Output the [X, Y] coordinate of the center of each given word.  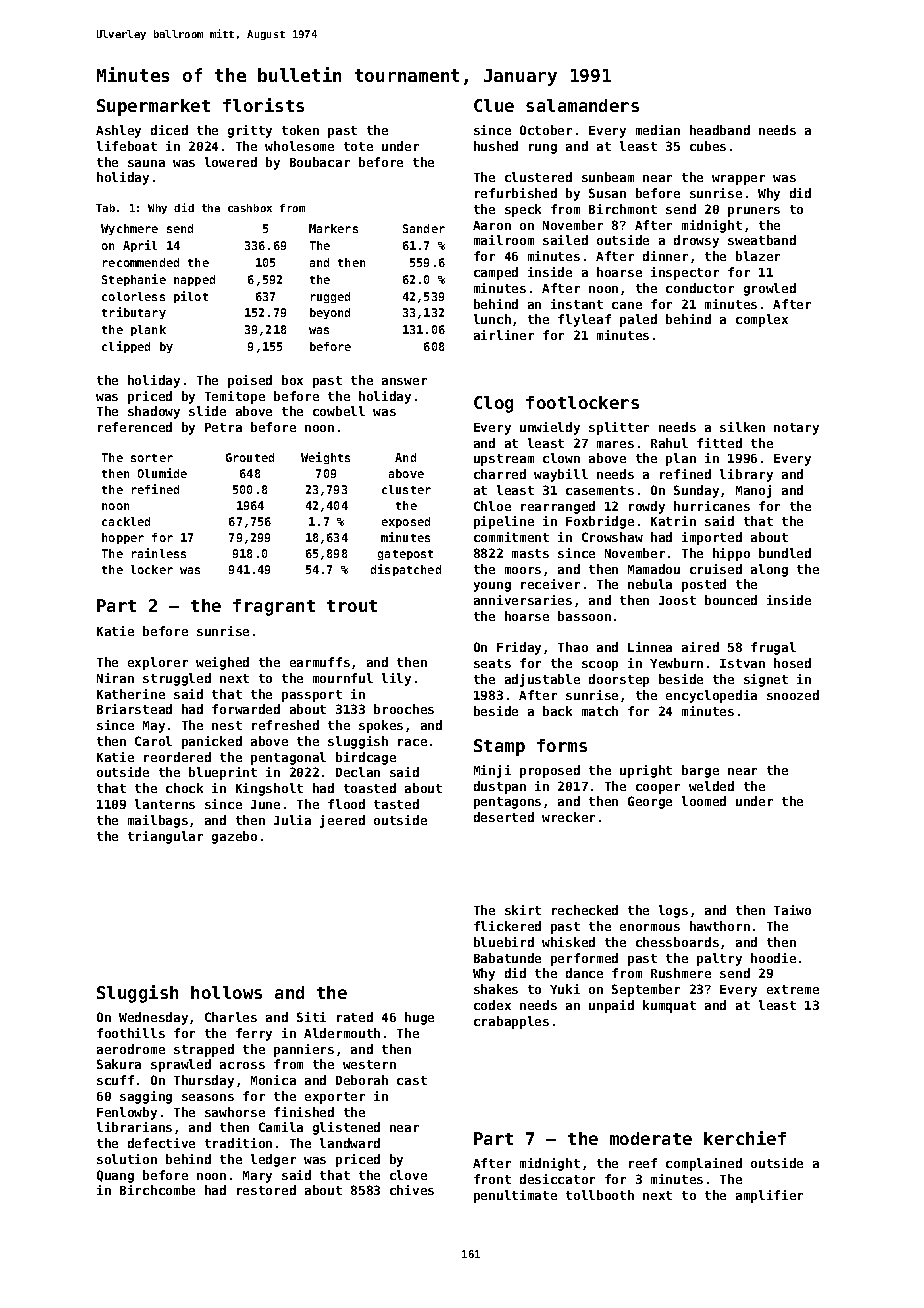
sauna [146, 163]
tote [358, 146]
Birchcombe [157, 1190]
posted [704, 585]
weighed [222, 663]
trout [352, 606]
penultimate [515, 1196]
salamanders [582, 105]
